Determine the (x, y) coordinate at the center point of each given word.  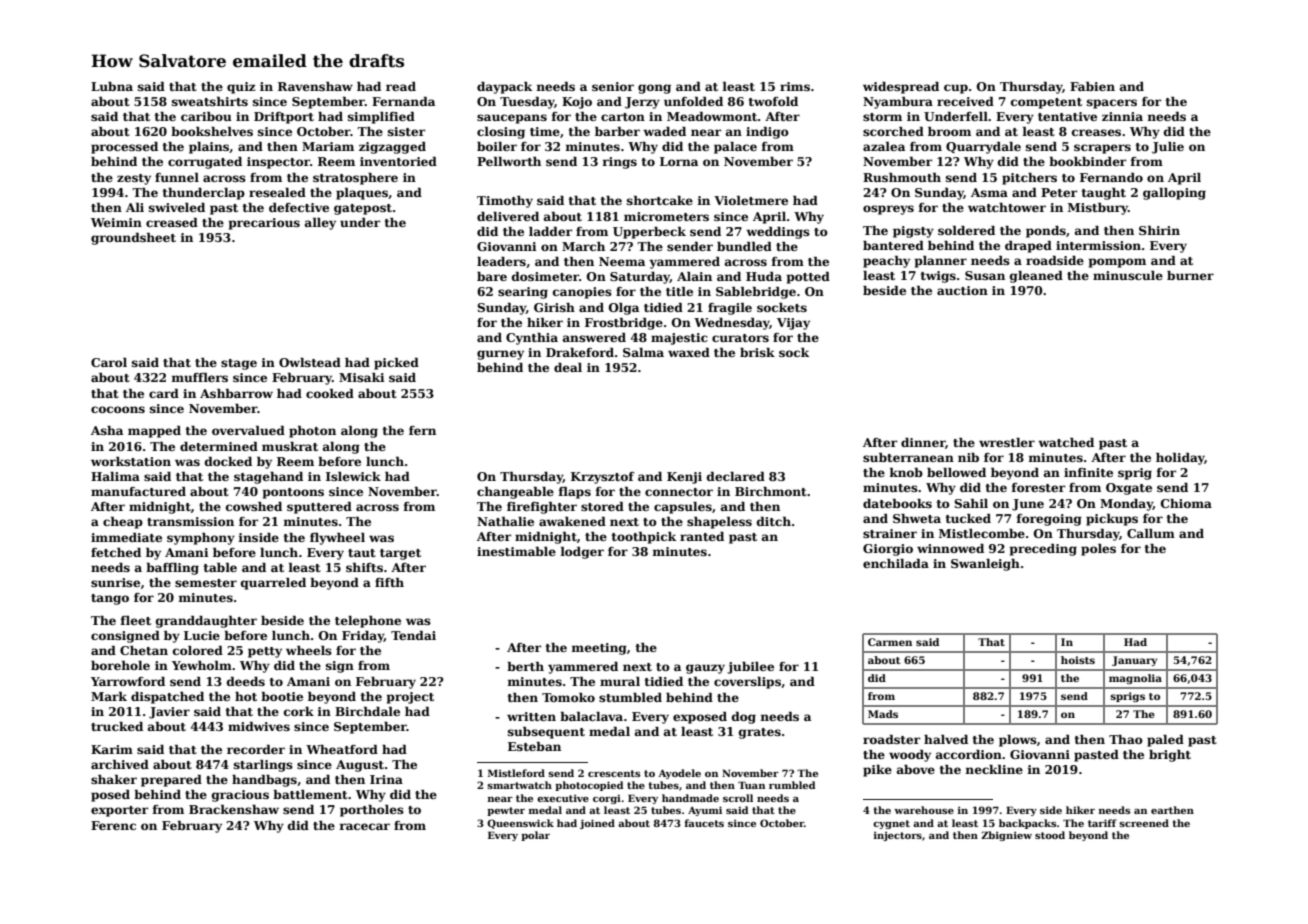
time (545, 131)
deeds (246, 681)
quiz (241, 88)
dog (744, 718)
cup (956, 89)
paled (1165, 741)
